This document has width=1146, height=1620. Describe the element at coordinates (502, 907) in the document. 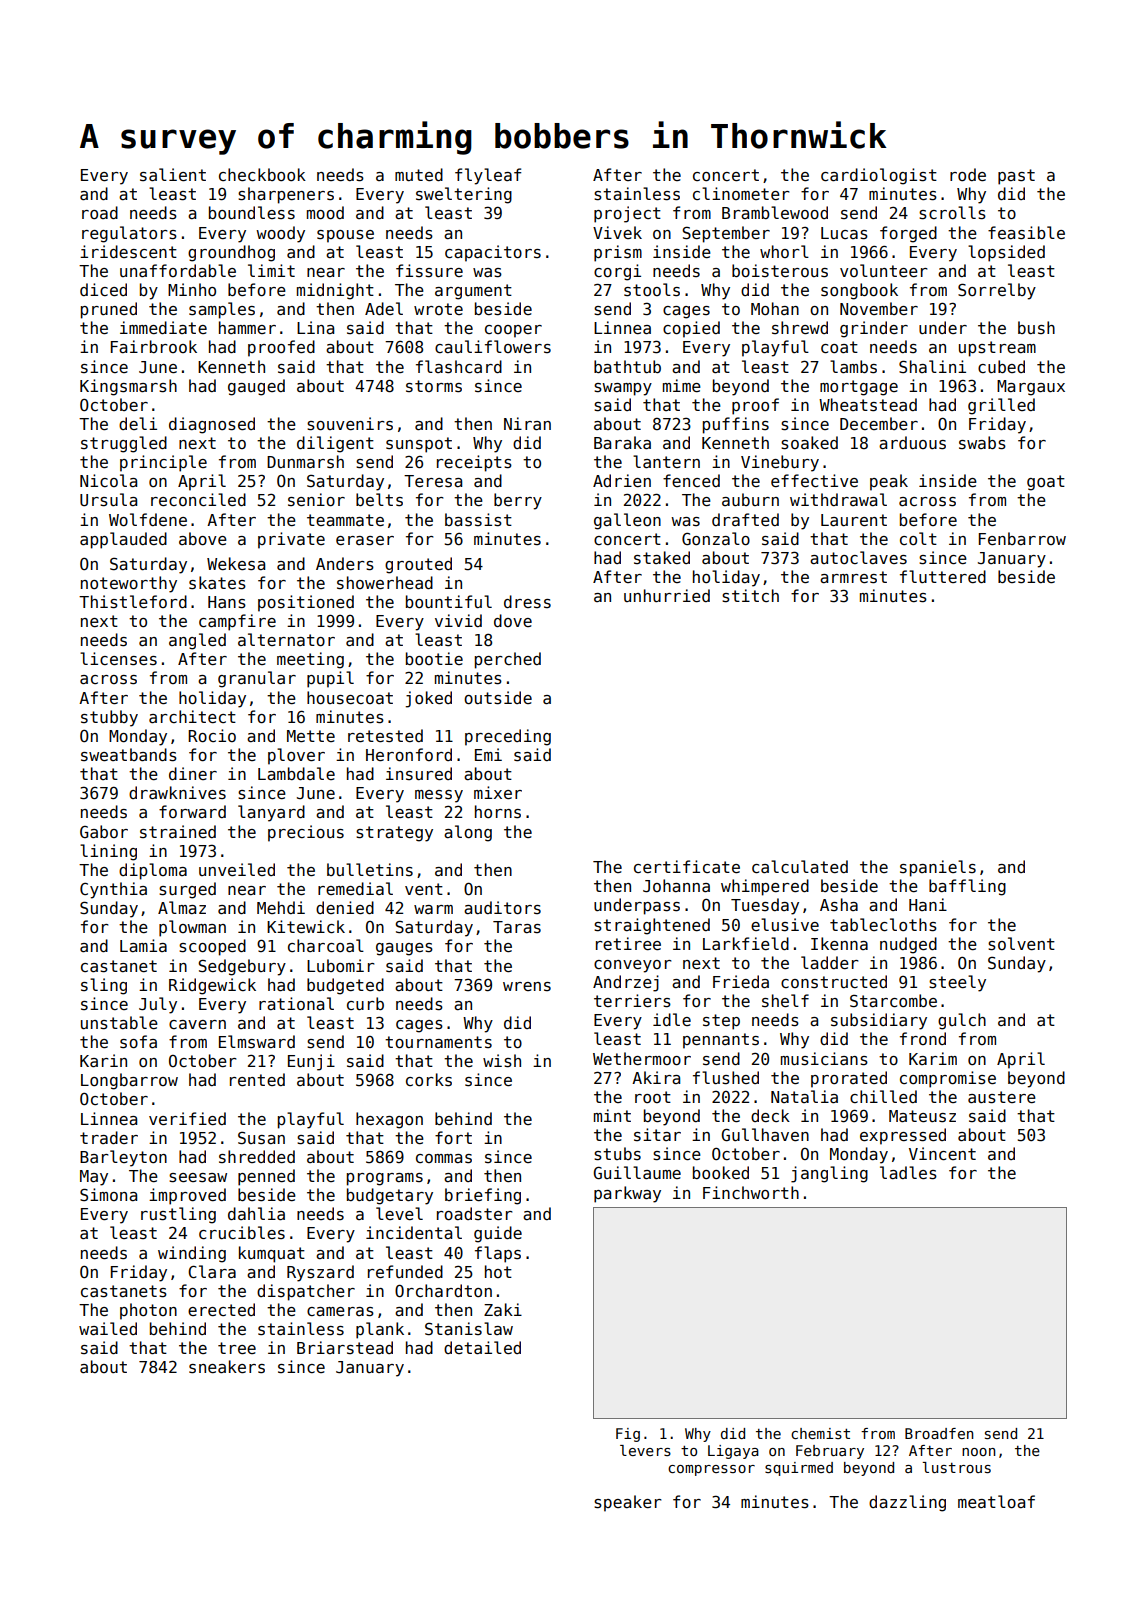

I see `auditors` at that location.
